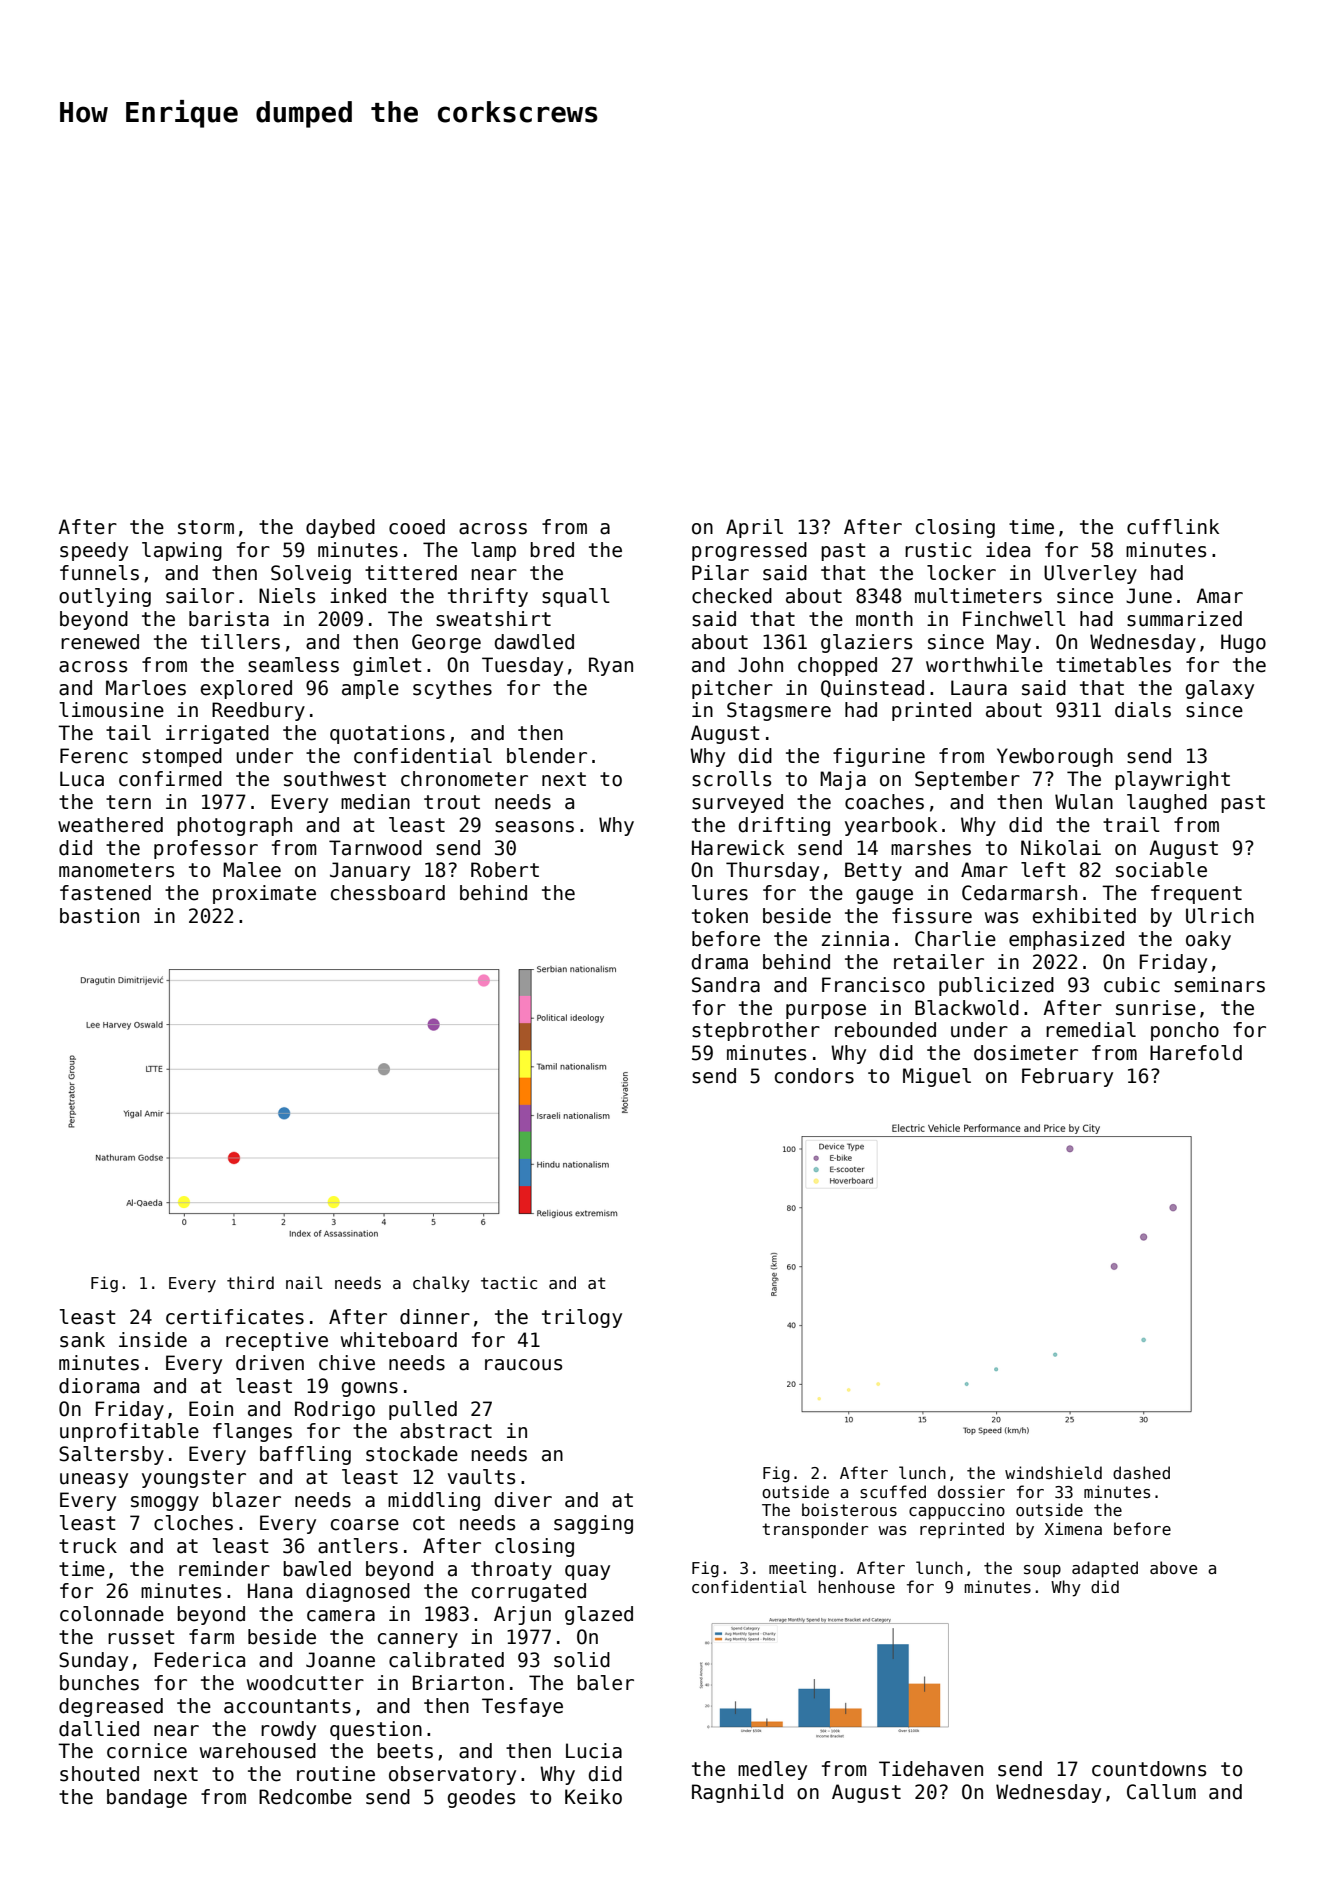 The width and height of the screenshot is (1329, 1880). Describe the element at coordinates (509, 1282) in the screenshot. I see `tactic` at that location.
